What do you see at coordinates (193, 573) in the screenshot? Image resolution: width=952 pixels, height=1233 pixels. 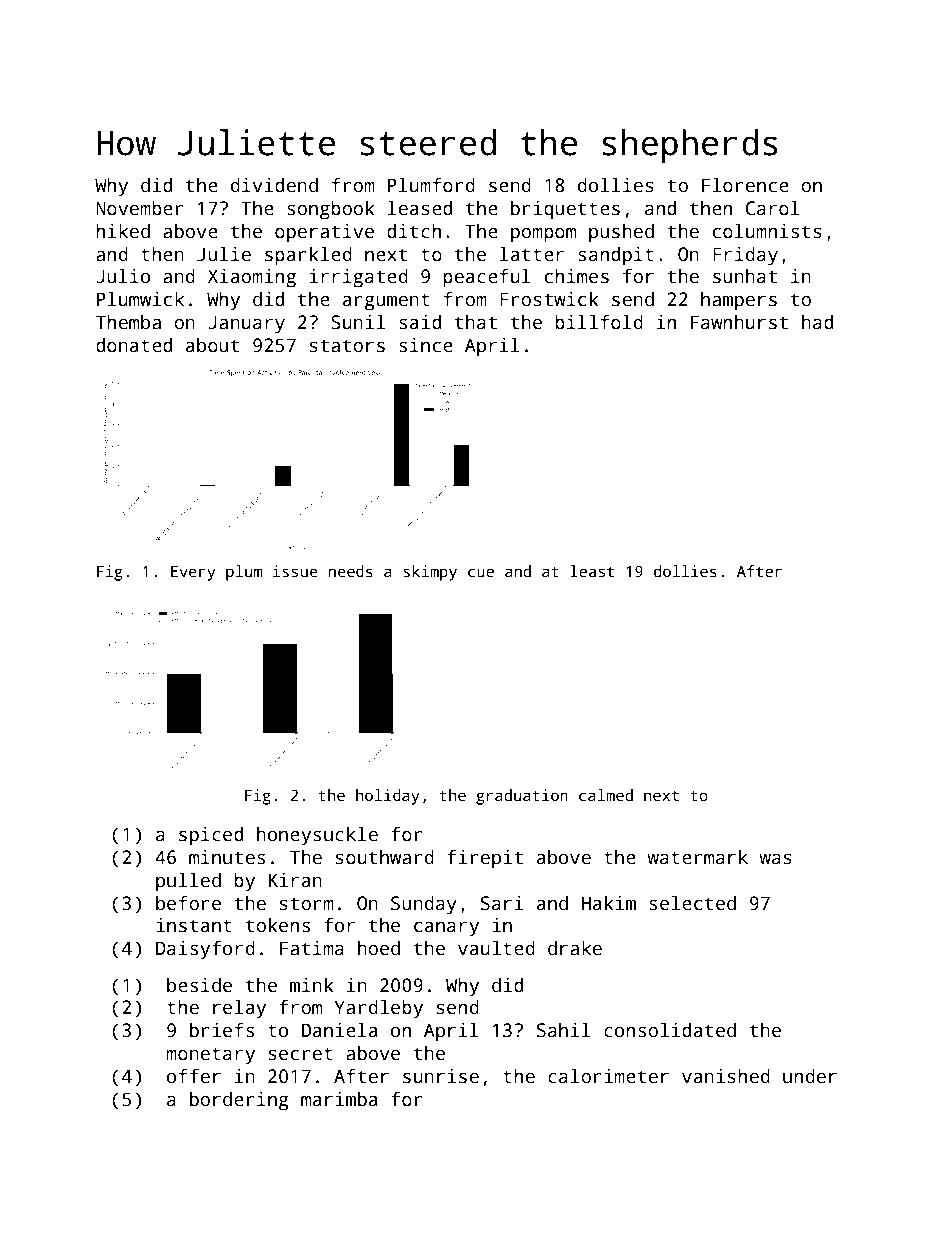 I see `Every` at bounding box center [193, 573].
